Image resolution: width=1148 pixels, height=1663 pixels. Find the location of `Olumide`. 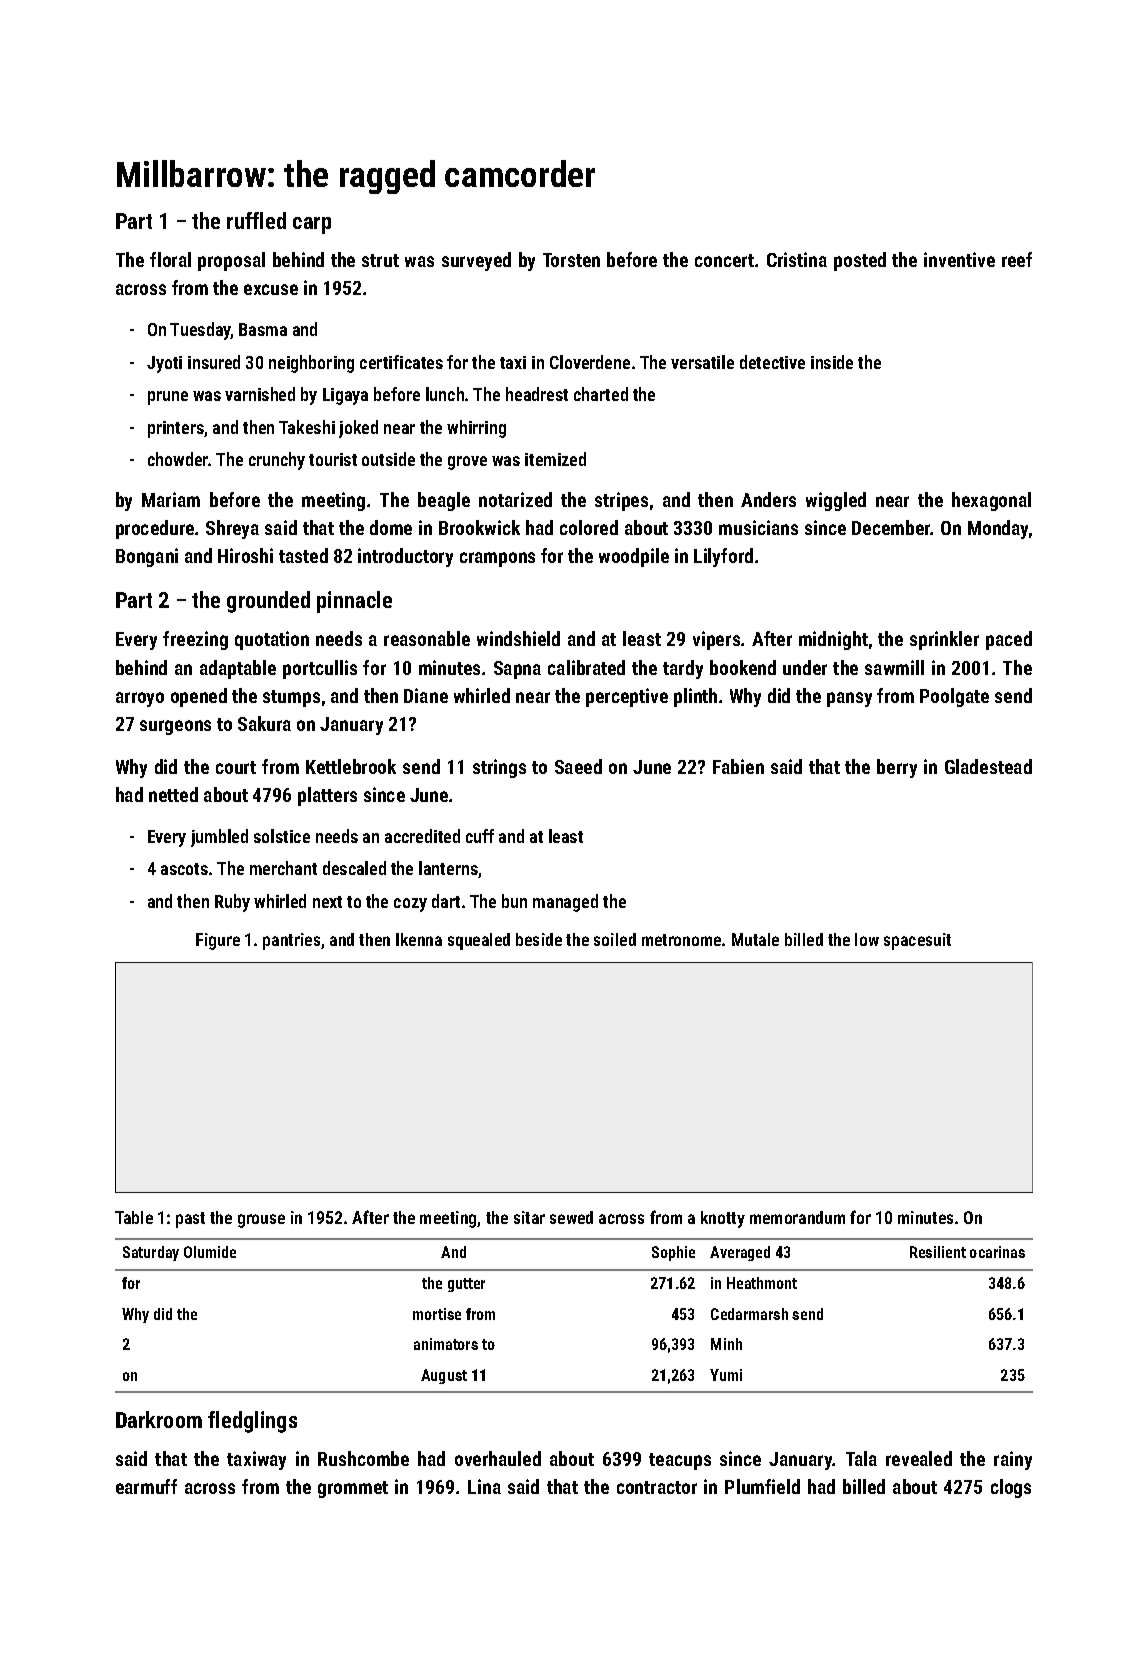

Olumide is located at coordinates (210, 1252).
